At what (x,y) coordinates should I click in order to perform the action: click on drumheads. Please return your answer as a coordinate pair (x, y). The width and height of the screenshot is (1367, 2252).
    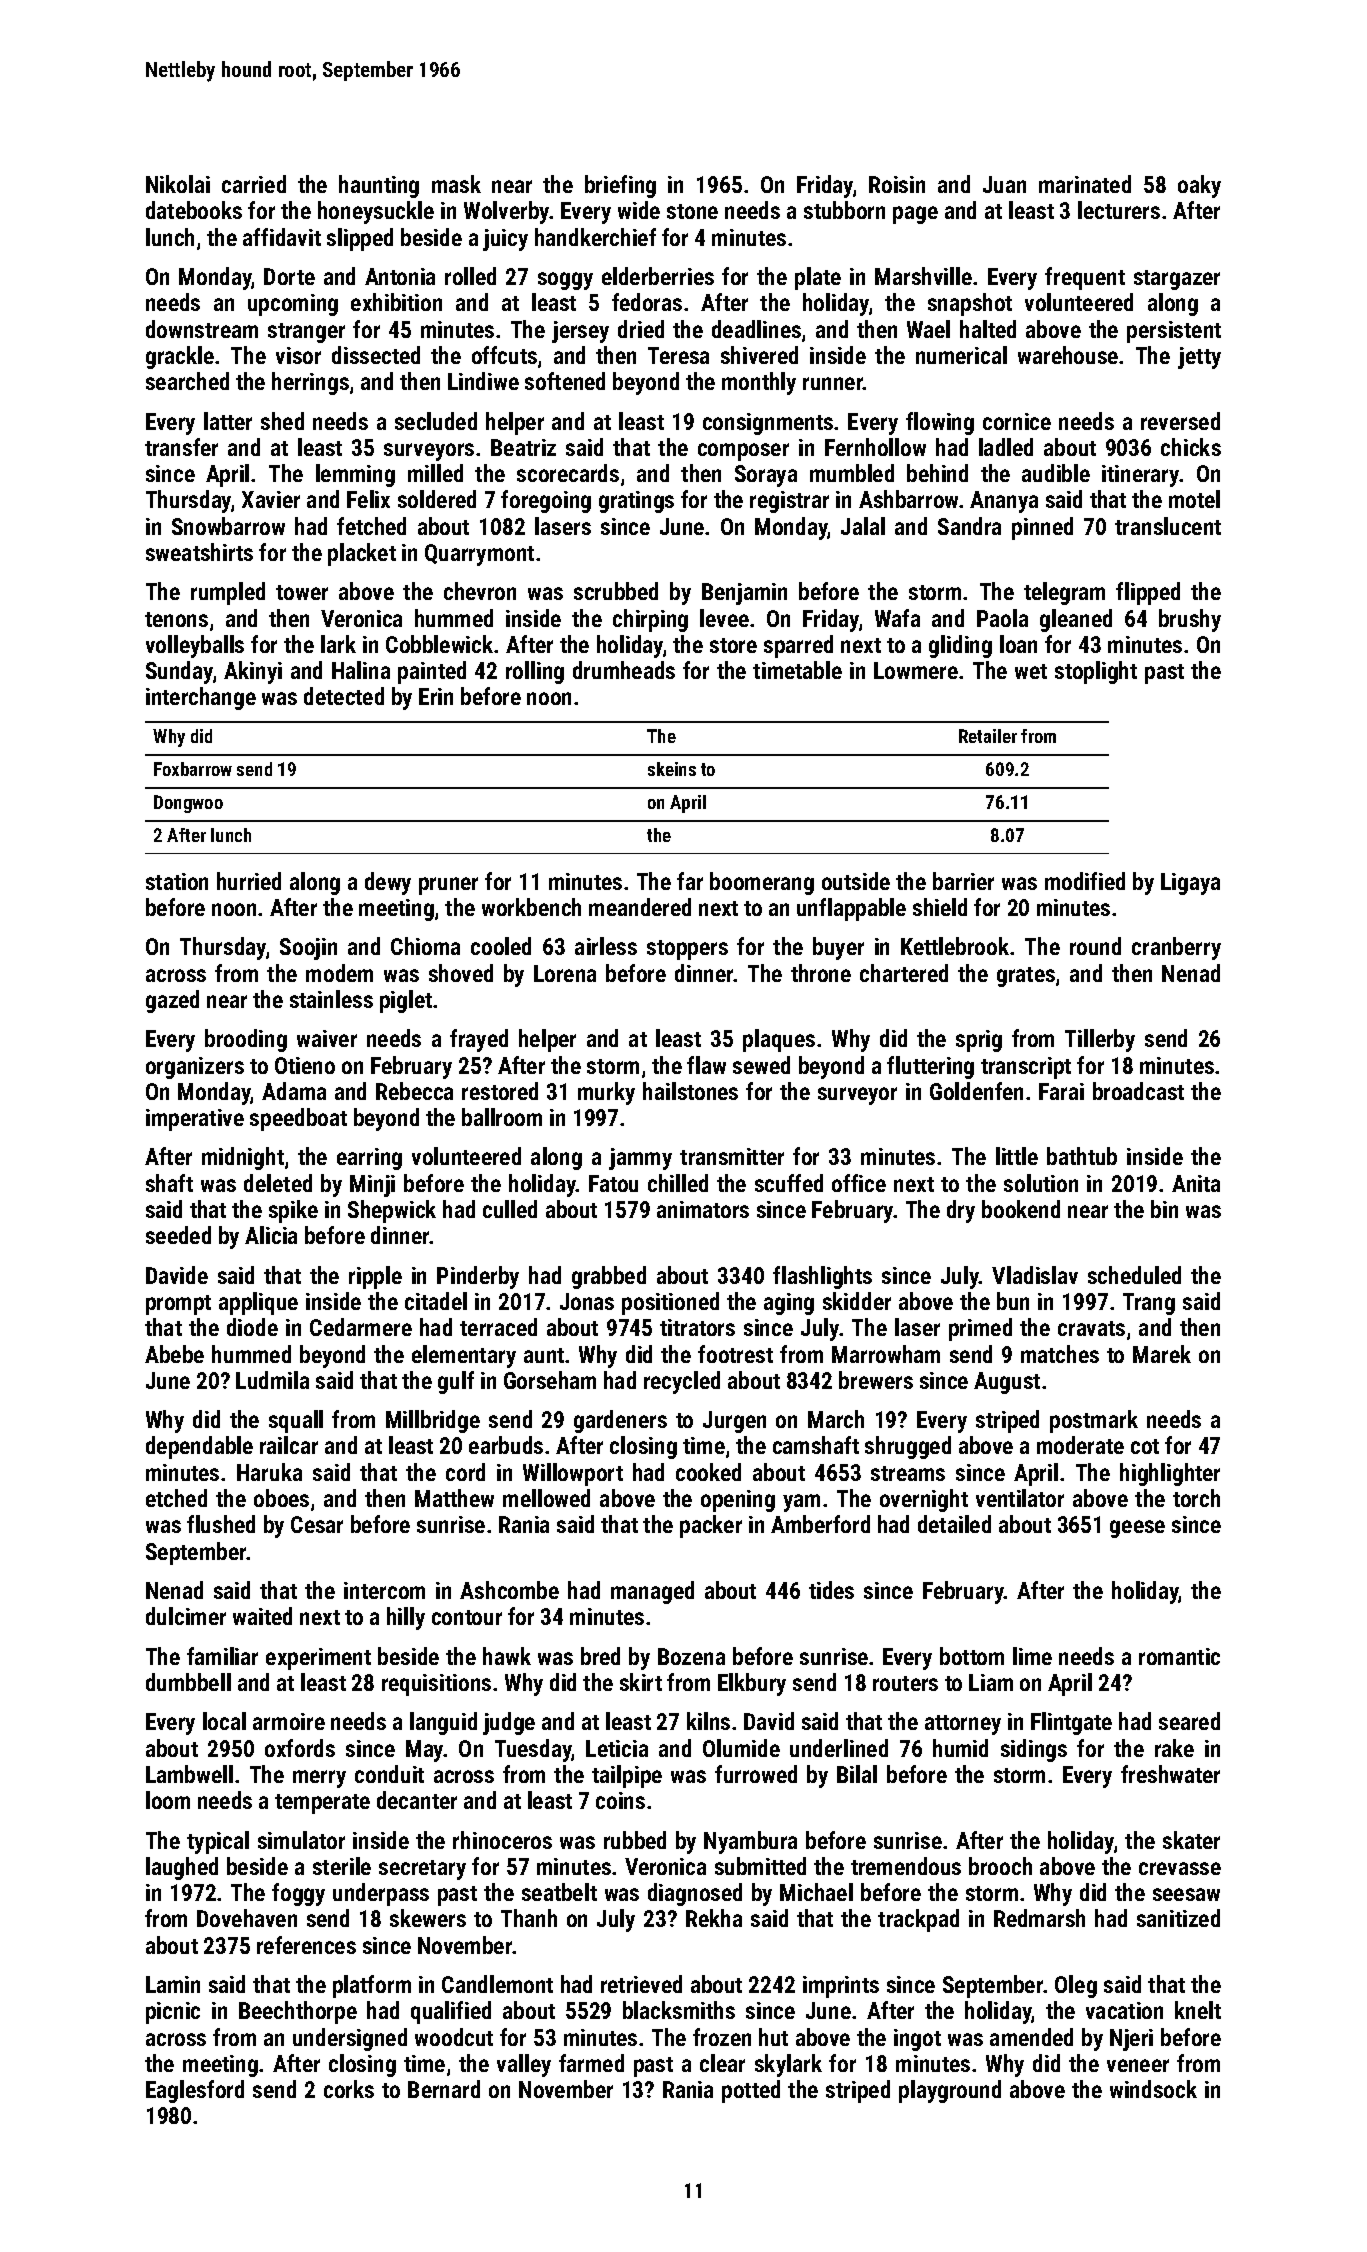
    Looking at the image, I should click on (624, 670).
